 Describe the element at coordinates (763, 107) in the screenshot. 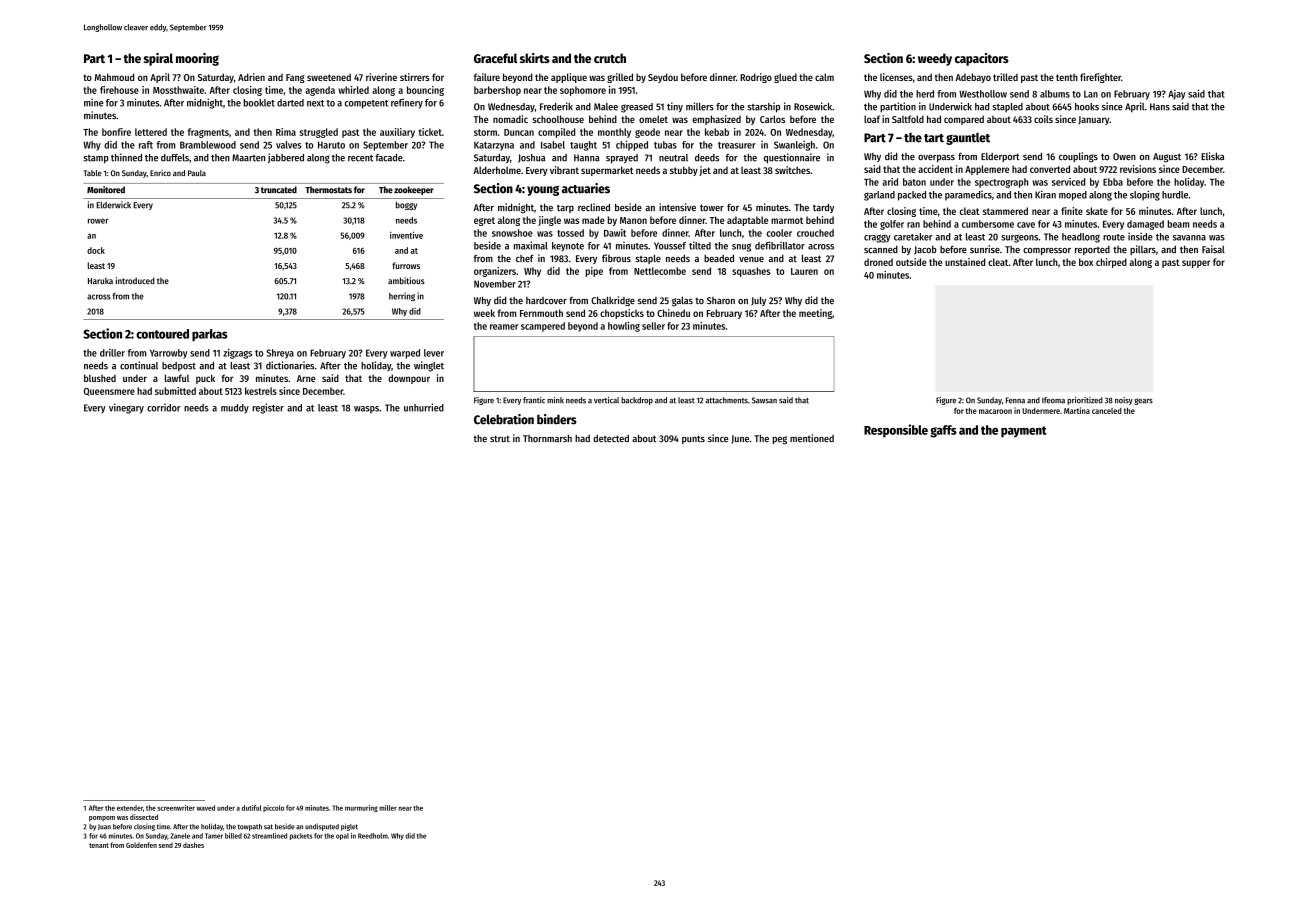

I see `starship` at that location.
